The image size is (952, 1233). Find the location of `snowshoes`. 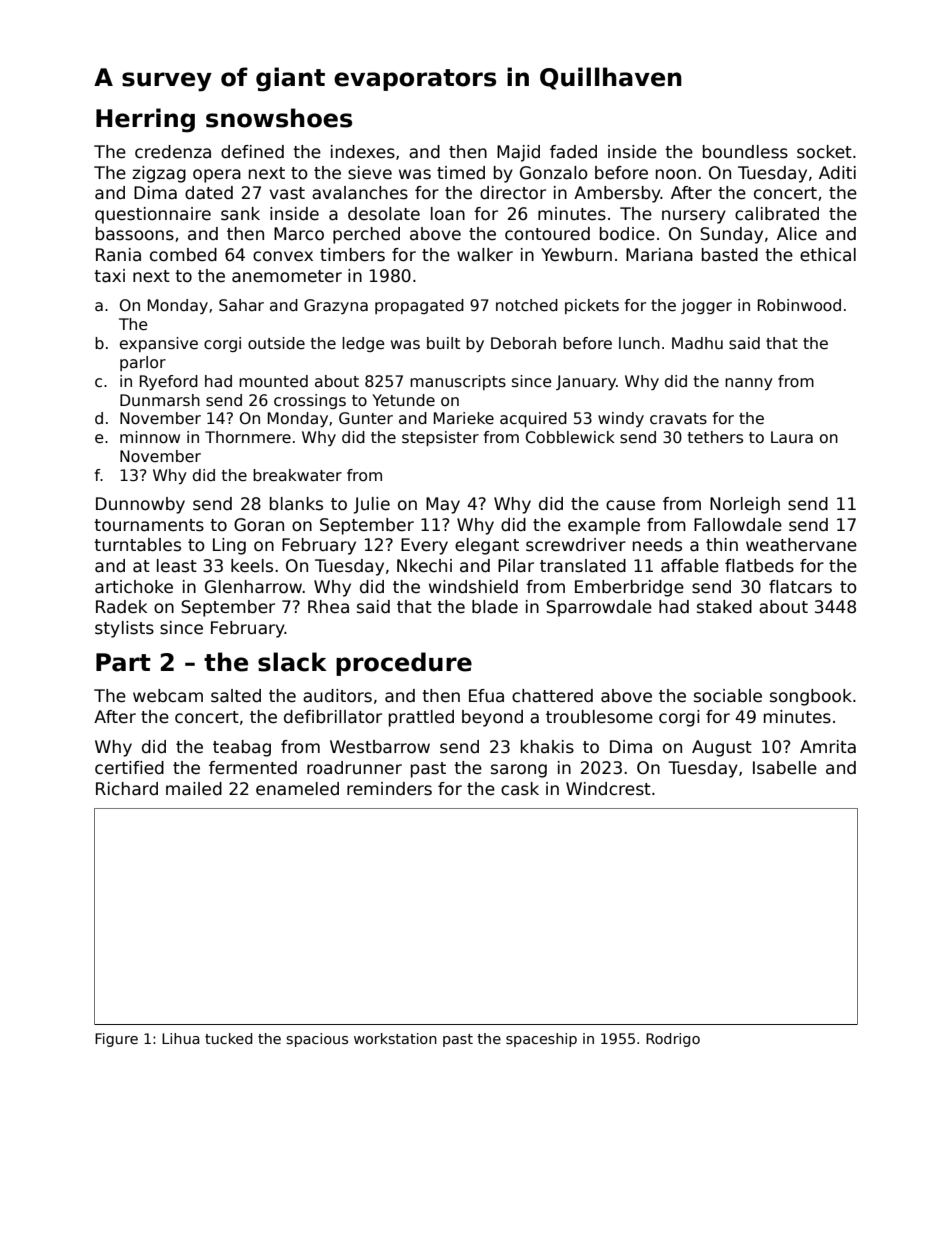

snowshoes is located at coordinates (279, 118).
